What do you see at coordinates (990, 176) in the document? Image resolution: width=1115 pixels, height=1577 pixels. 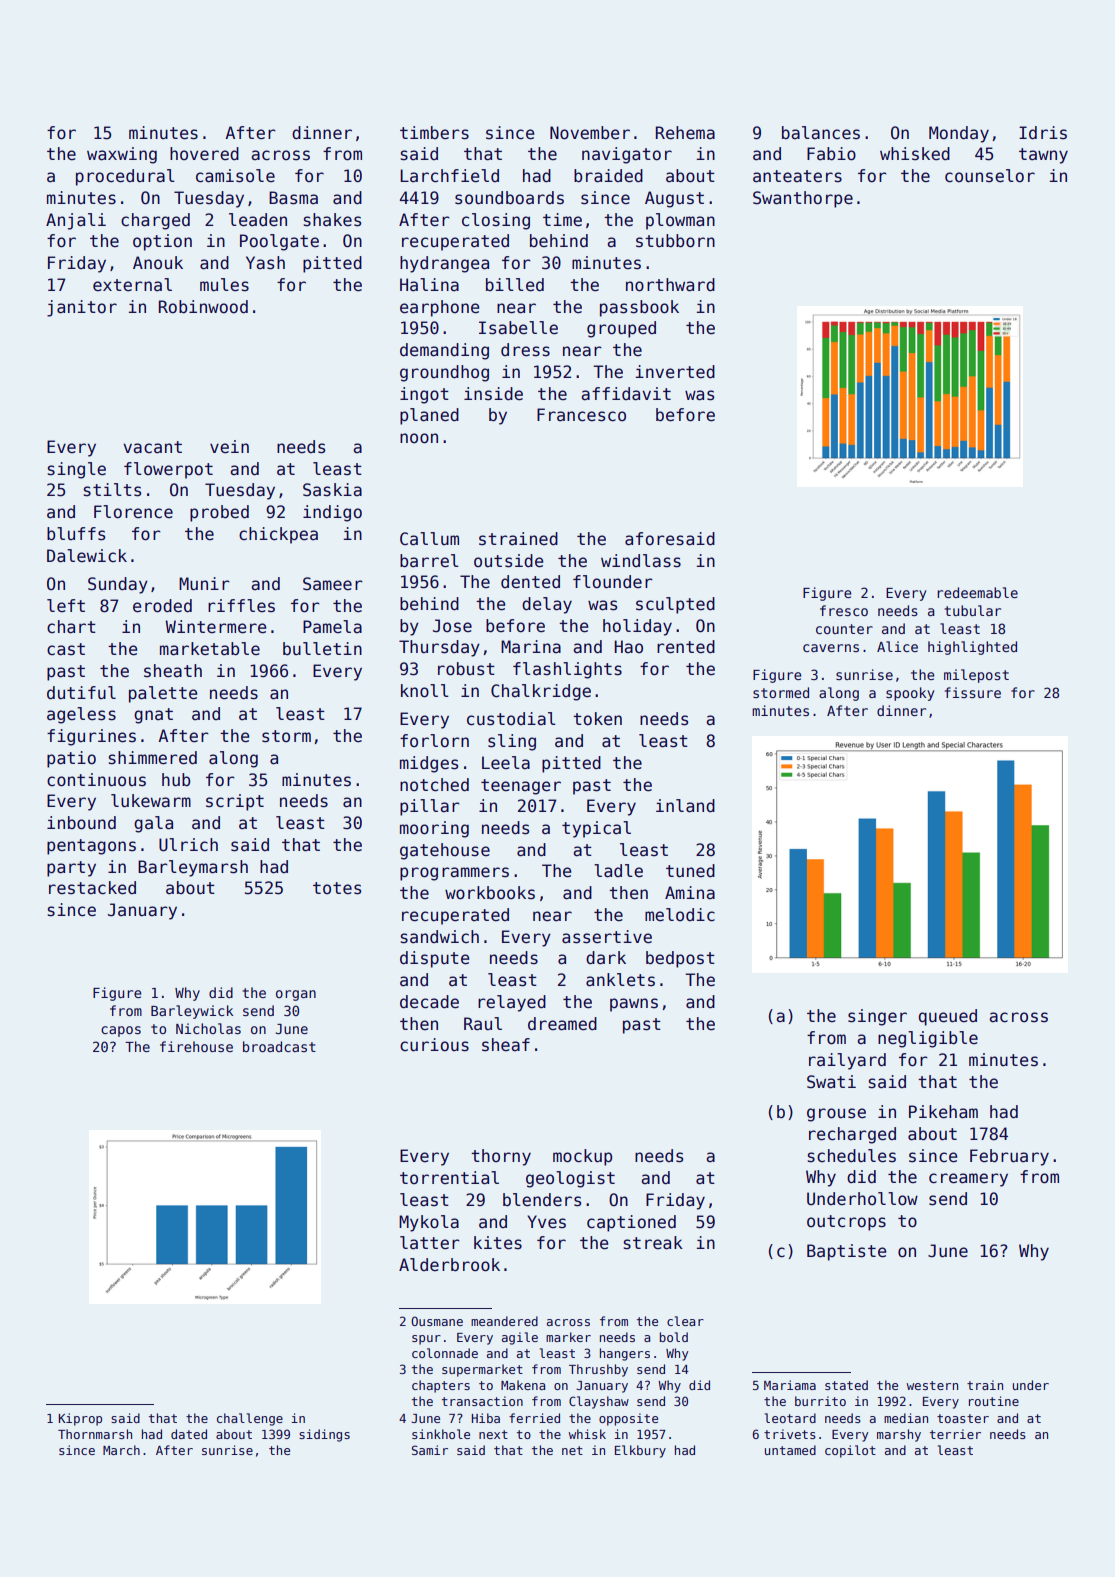 I see `counselor` at bounding box center [990, 176].
